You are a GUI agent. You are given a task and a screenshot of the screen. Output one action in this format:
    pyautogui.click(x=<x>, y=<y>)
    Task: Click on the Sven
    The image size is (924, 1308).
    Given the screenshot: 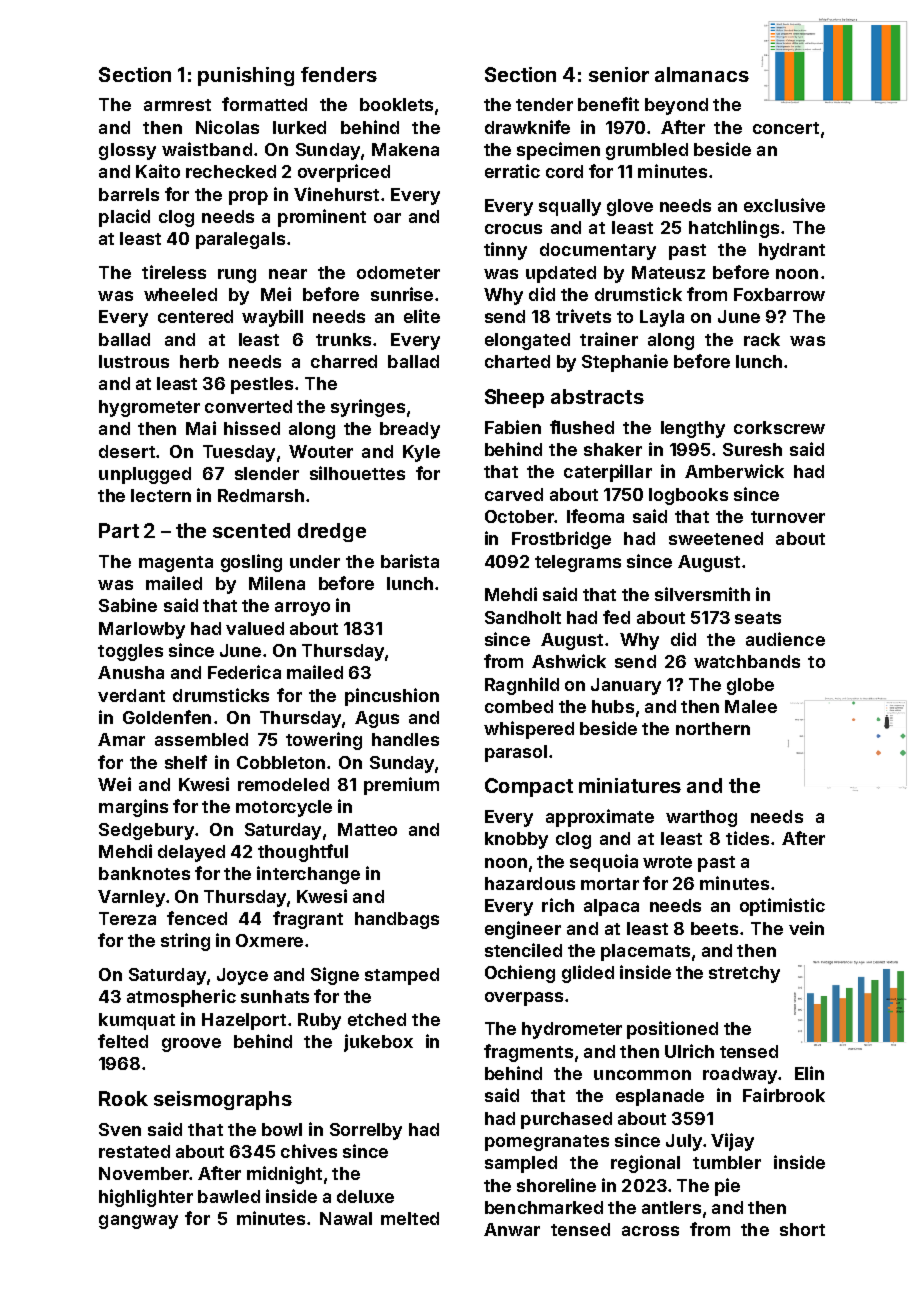 What is the action you would take?
    pyautogui.click(x=120, y=1129)
